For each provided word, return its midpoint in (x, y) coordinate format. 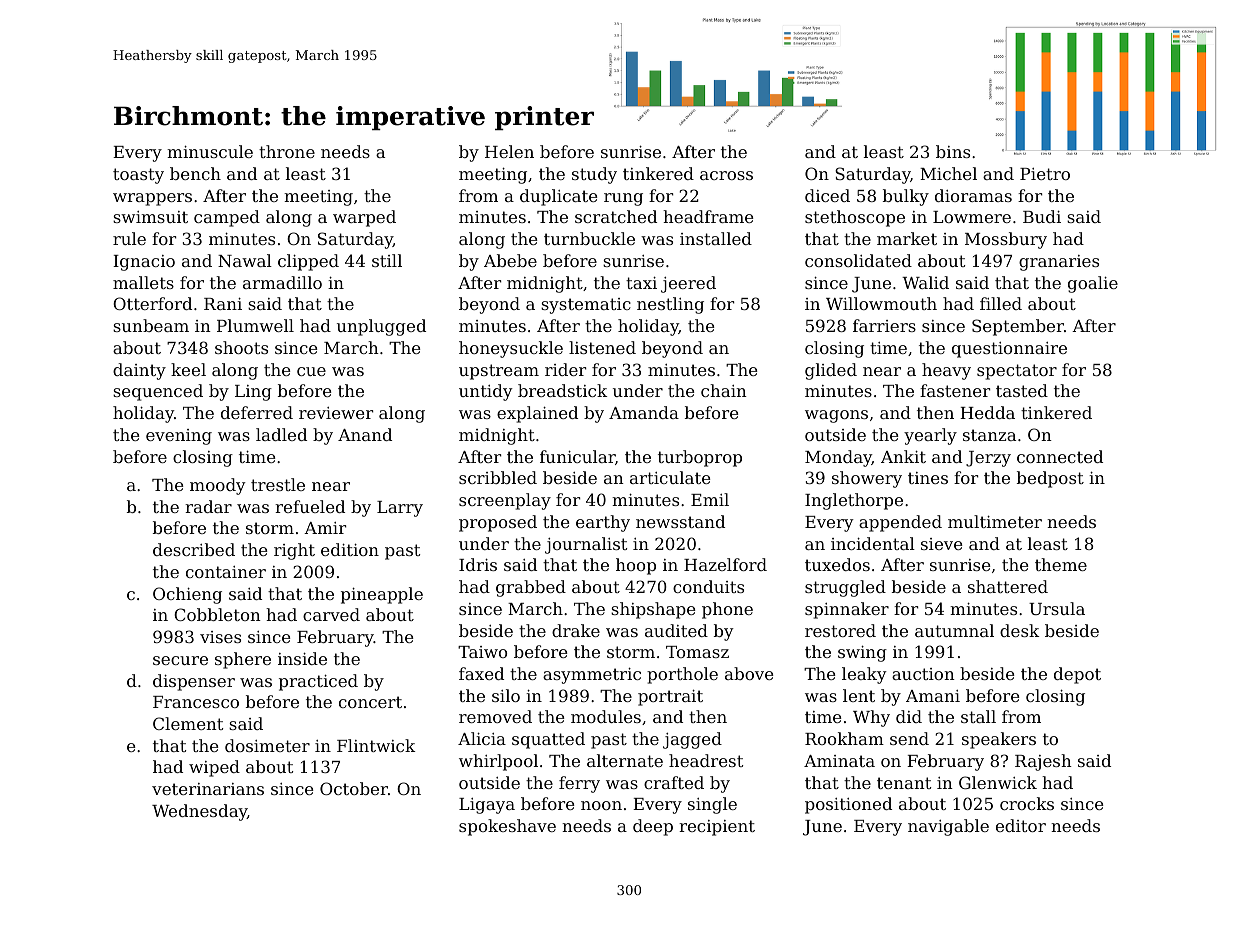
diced (827, 195)
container (226, 572)
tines (928, 478)
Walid (925, 282)
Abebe (510, 260)
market (907, 238)
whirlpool (498, 762)
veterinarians (208, 789)
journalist (586, 545)
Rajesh (1043, 762)
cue (311, 371)
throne (287, 151)
